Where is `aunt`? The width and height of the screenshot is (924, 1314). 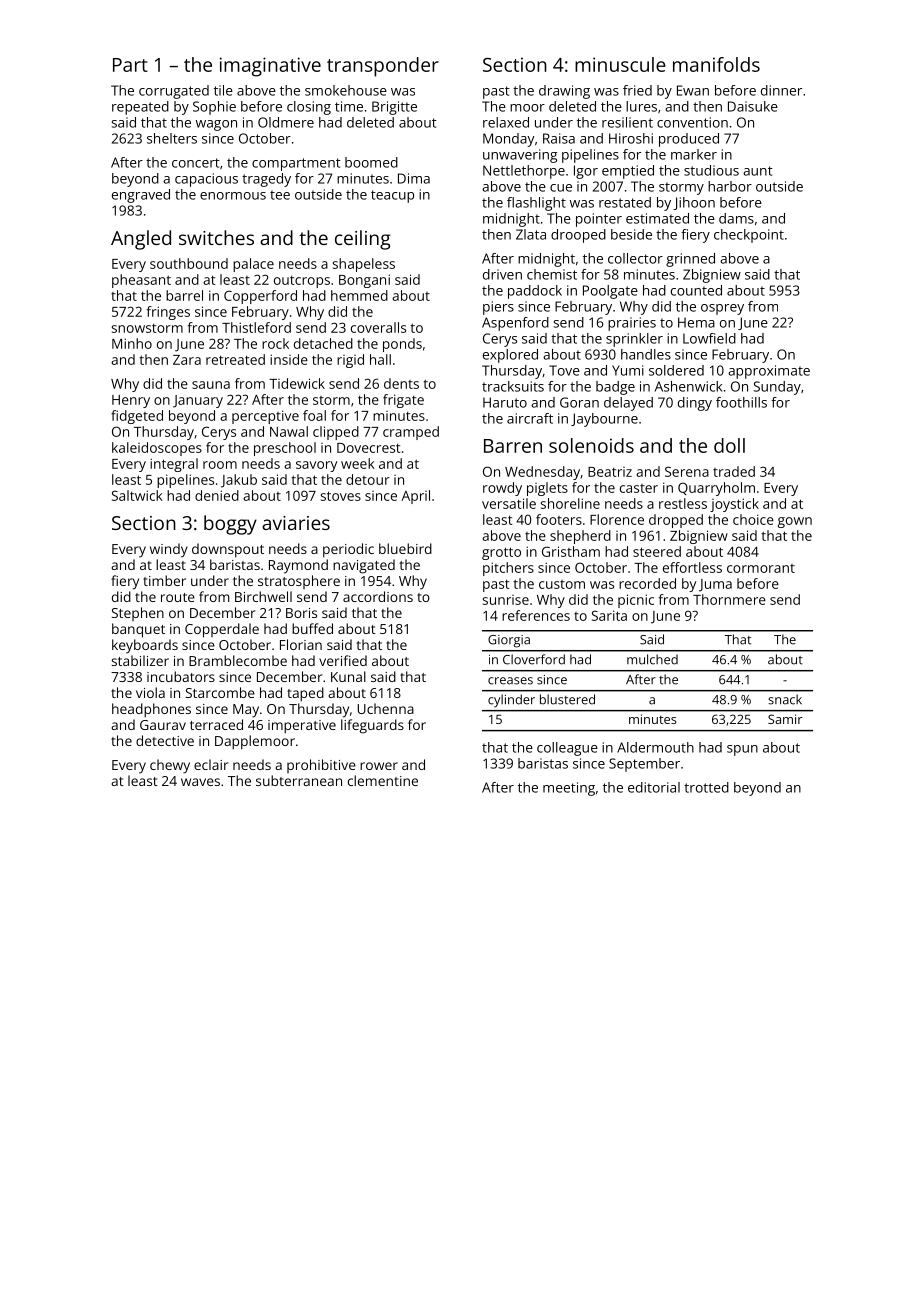
aunt is located at coordinates (758, 171).
